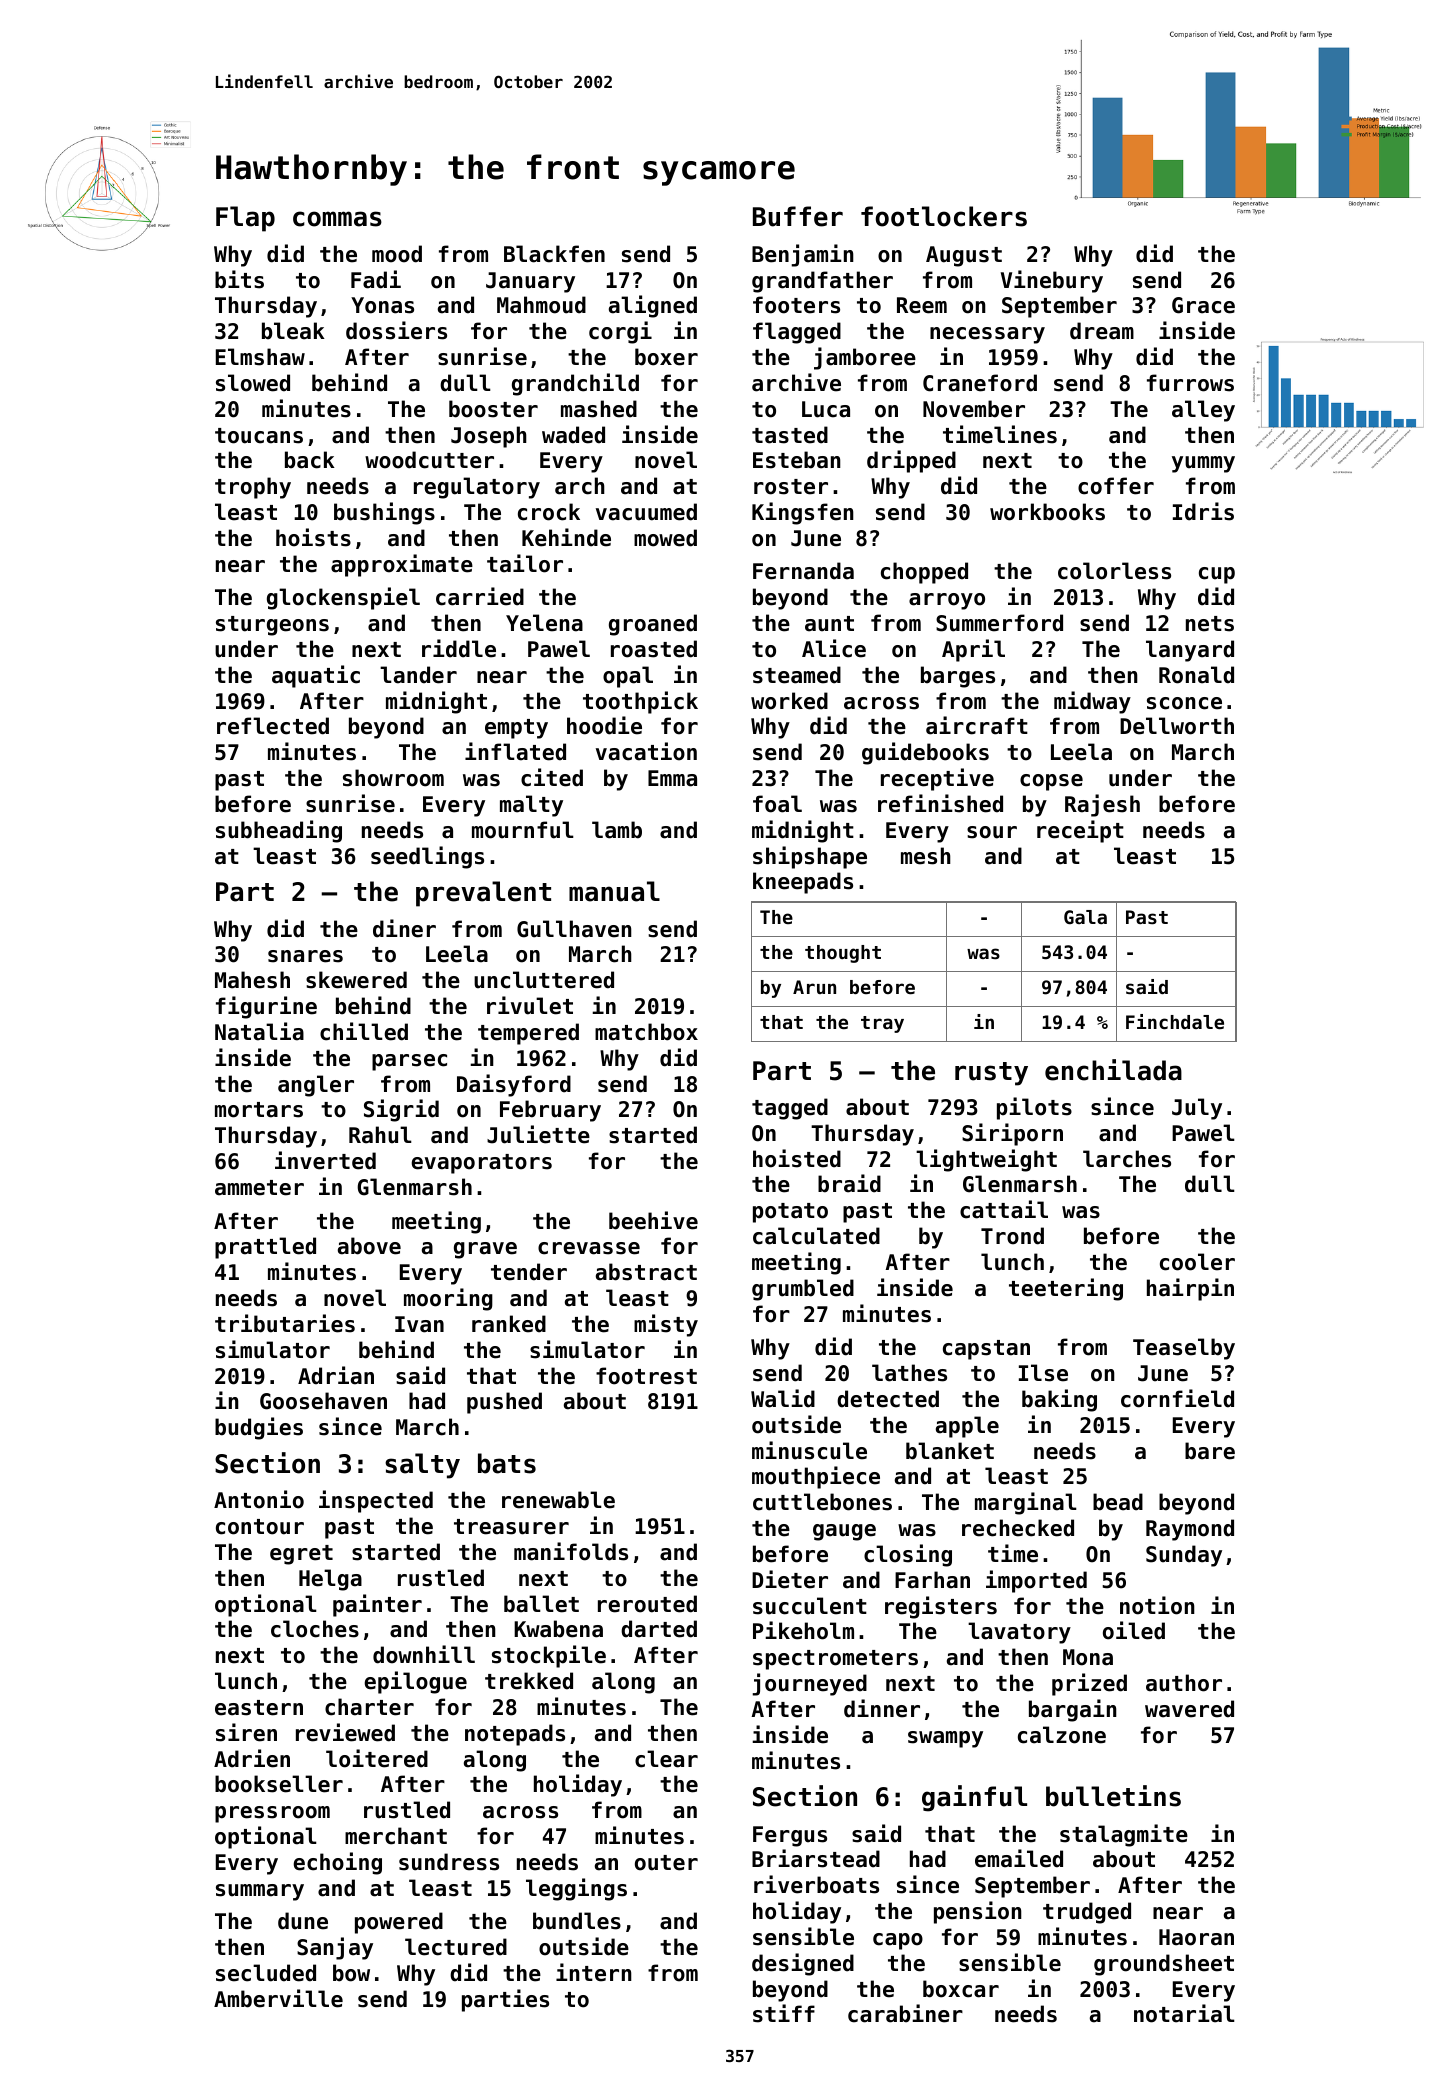 This screenshot has height=2100, width=1450. What do you see at coordinates (797, 1158) in the screenshot?
I see `hoisted` at bounding box center [797, 1158].
